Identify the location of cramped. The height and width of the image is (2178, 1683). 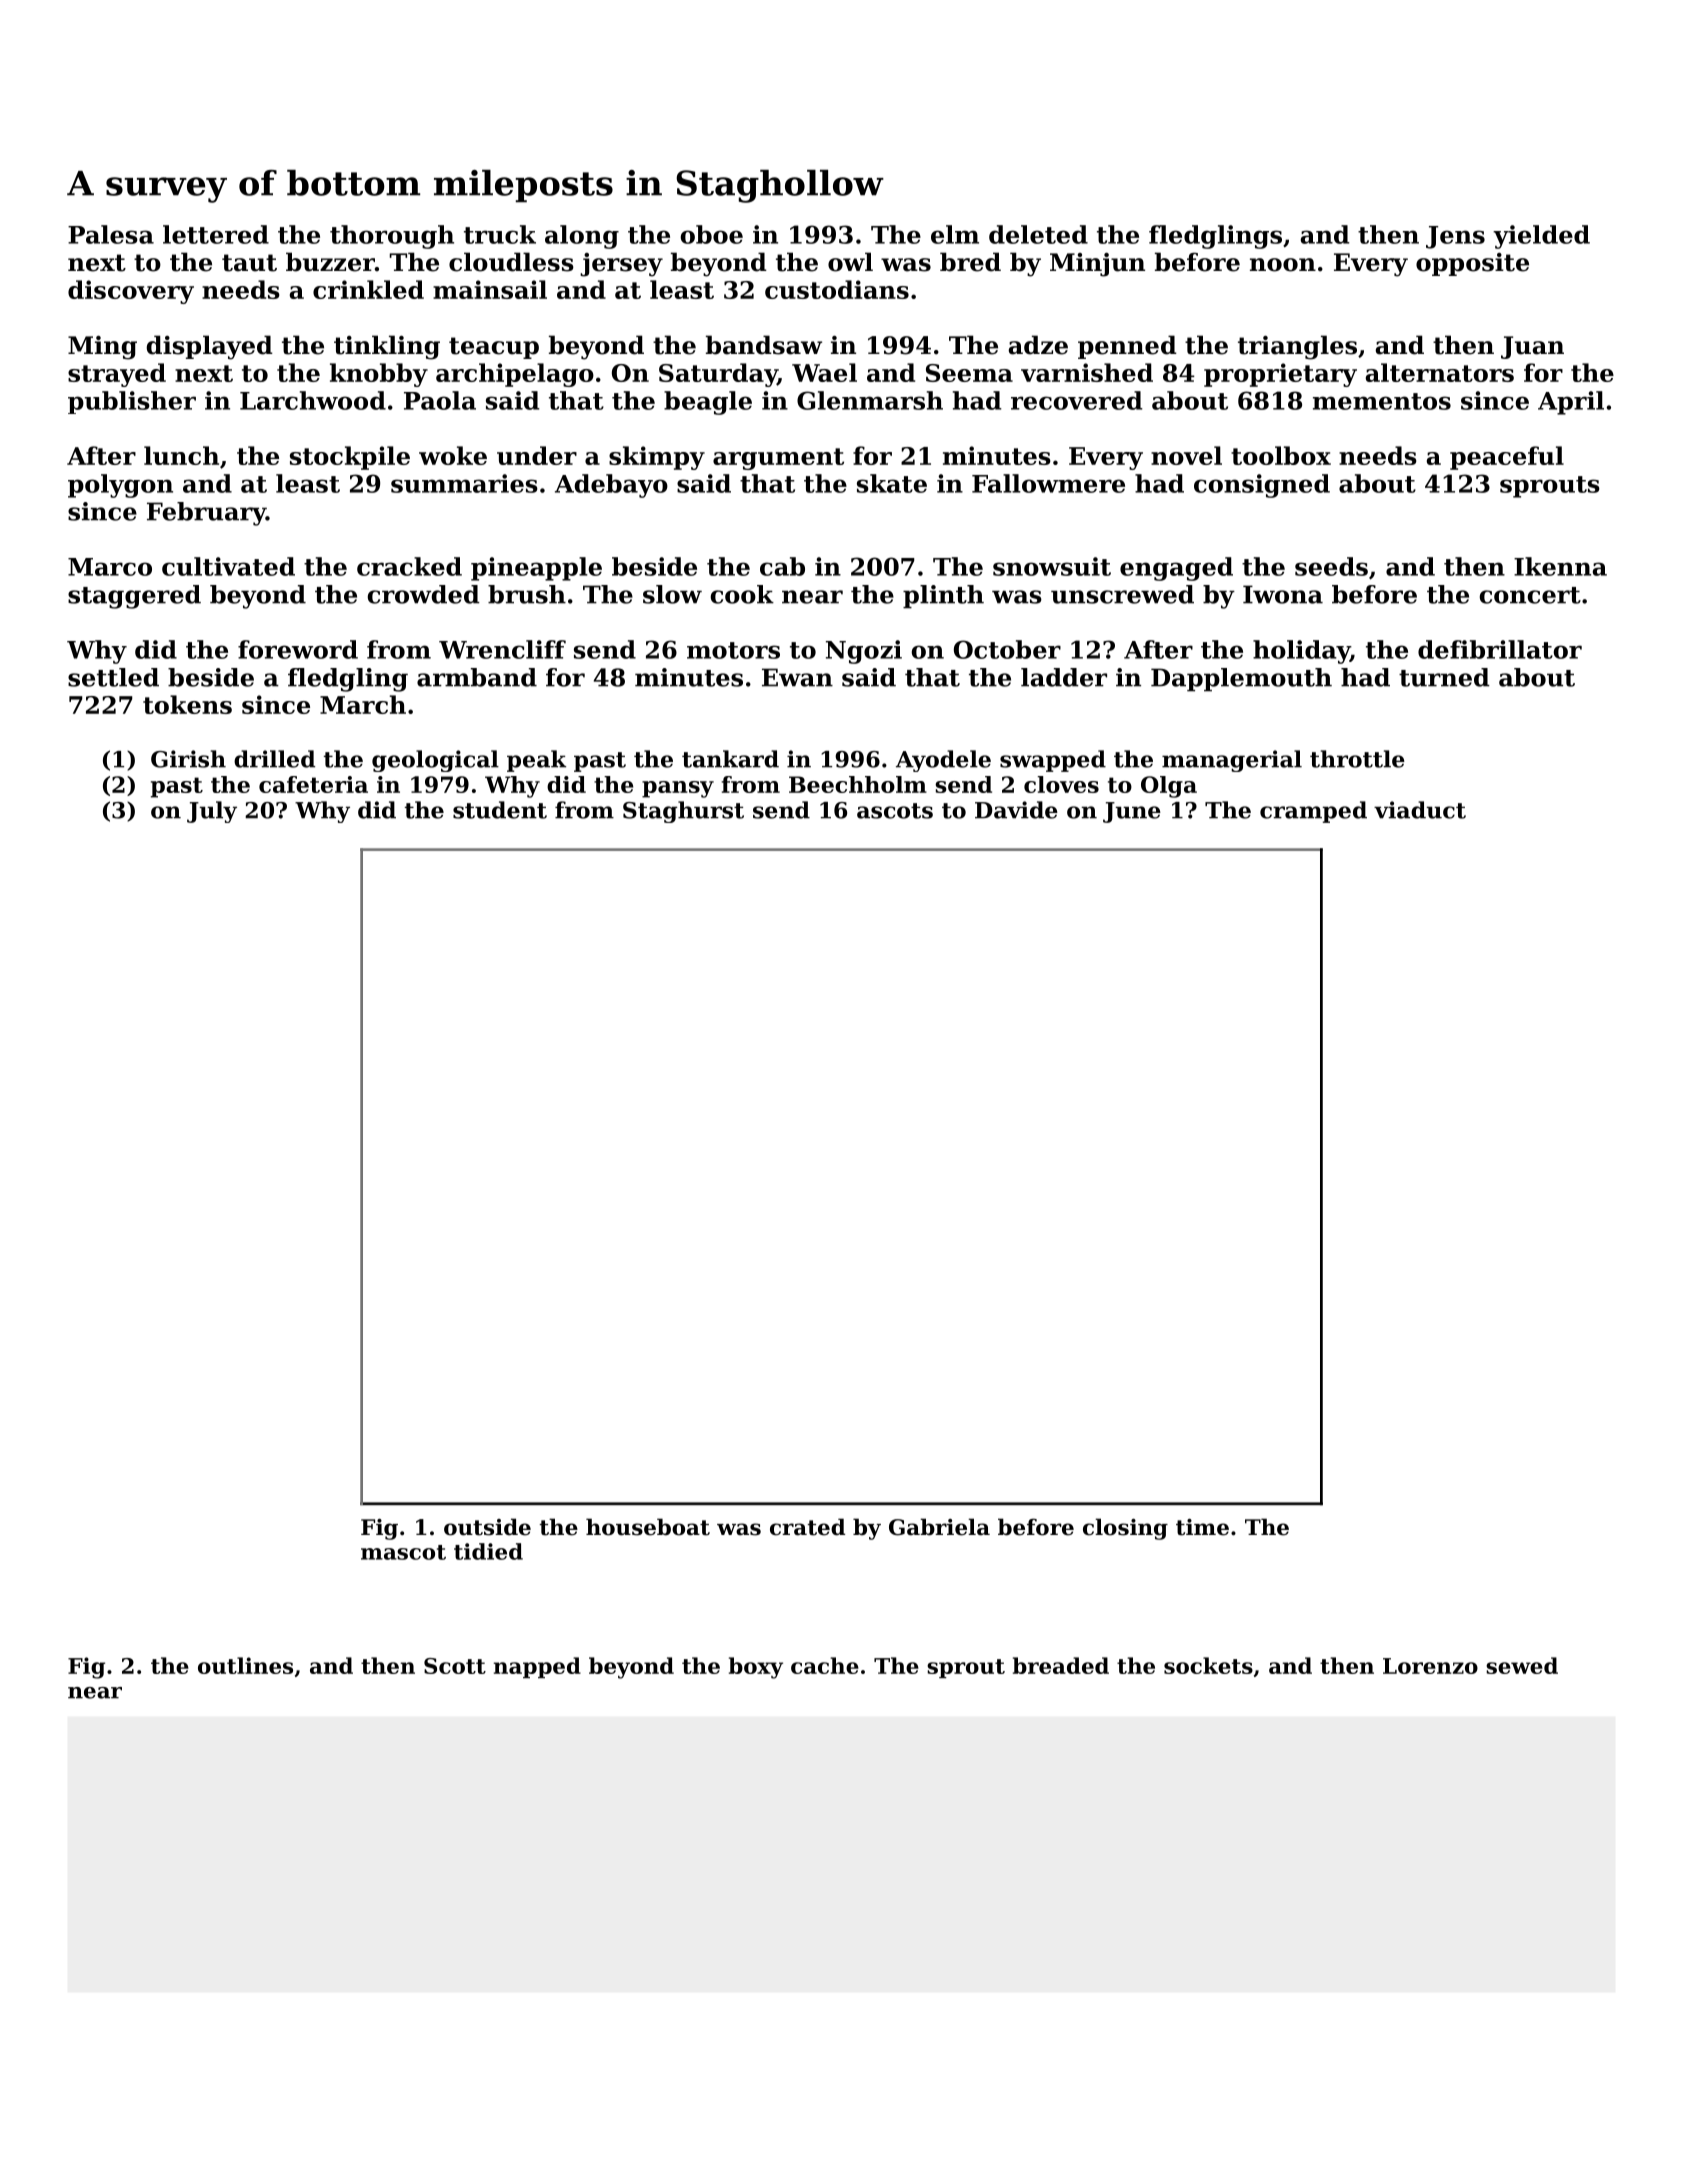
(1313, 812).
